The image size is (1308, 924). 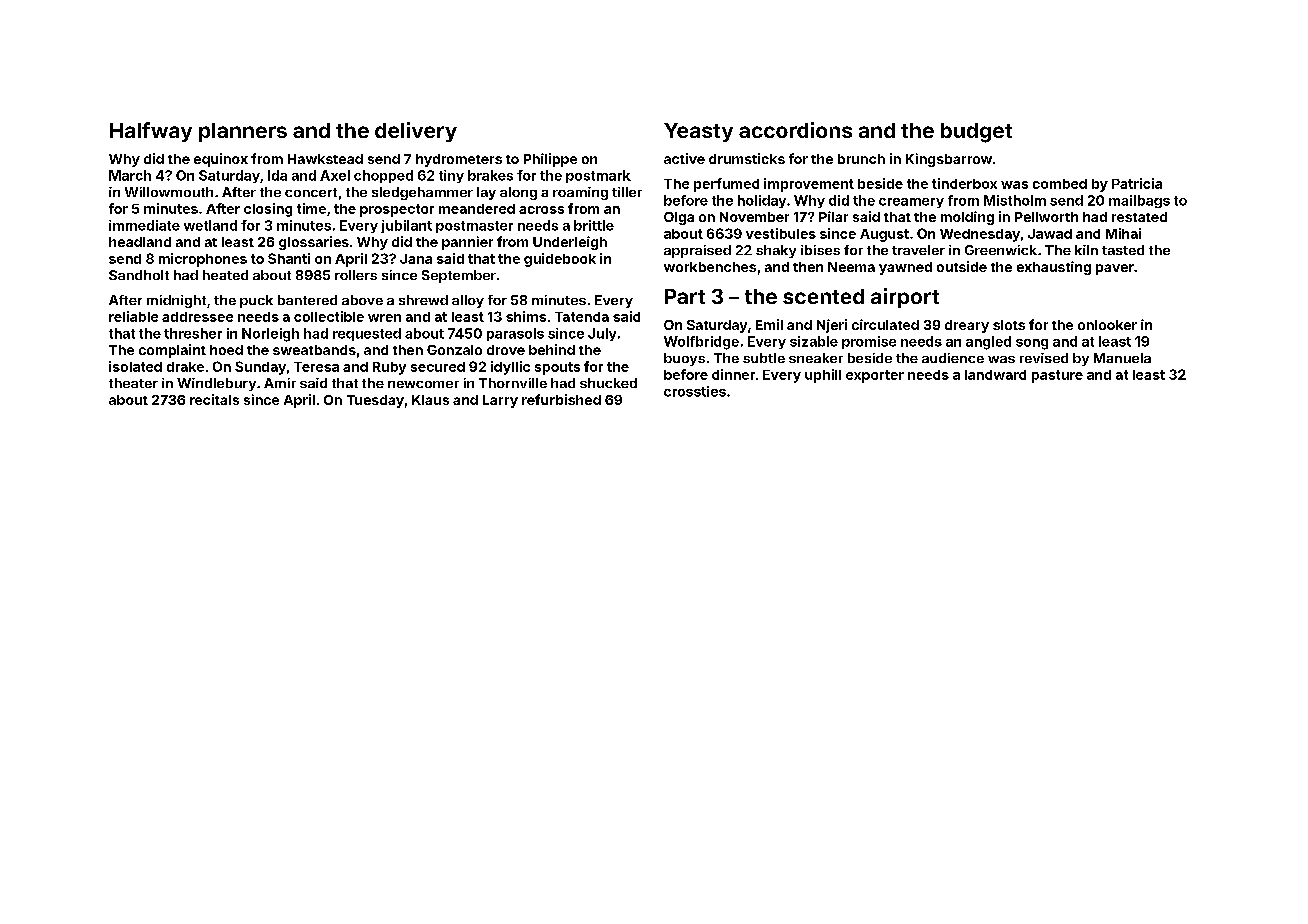 I want to click on Kingsbarrow, so click(x=949, y=160).
